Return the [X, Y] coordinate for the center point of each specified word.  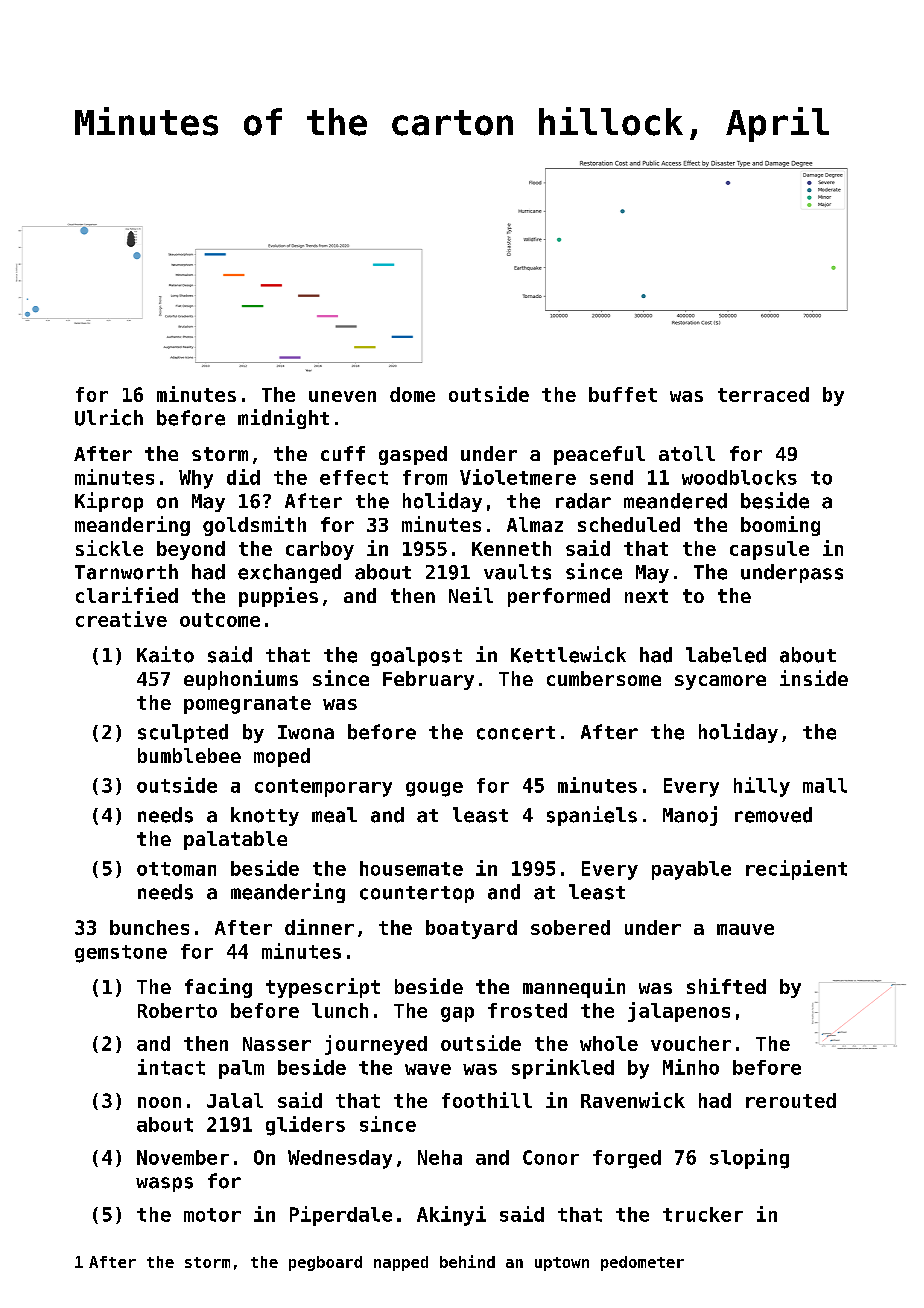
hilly [762, 787]
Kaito [165, 654]
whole [609, 1043]
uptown [562, 1264]
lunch [340, 1010]
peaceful [599, 455]
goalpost [416, 656]
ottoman [176, 869]
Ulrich [109, 417]
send [611, 477]
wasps [164, 1184]
